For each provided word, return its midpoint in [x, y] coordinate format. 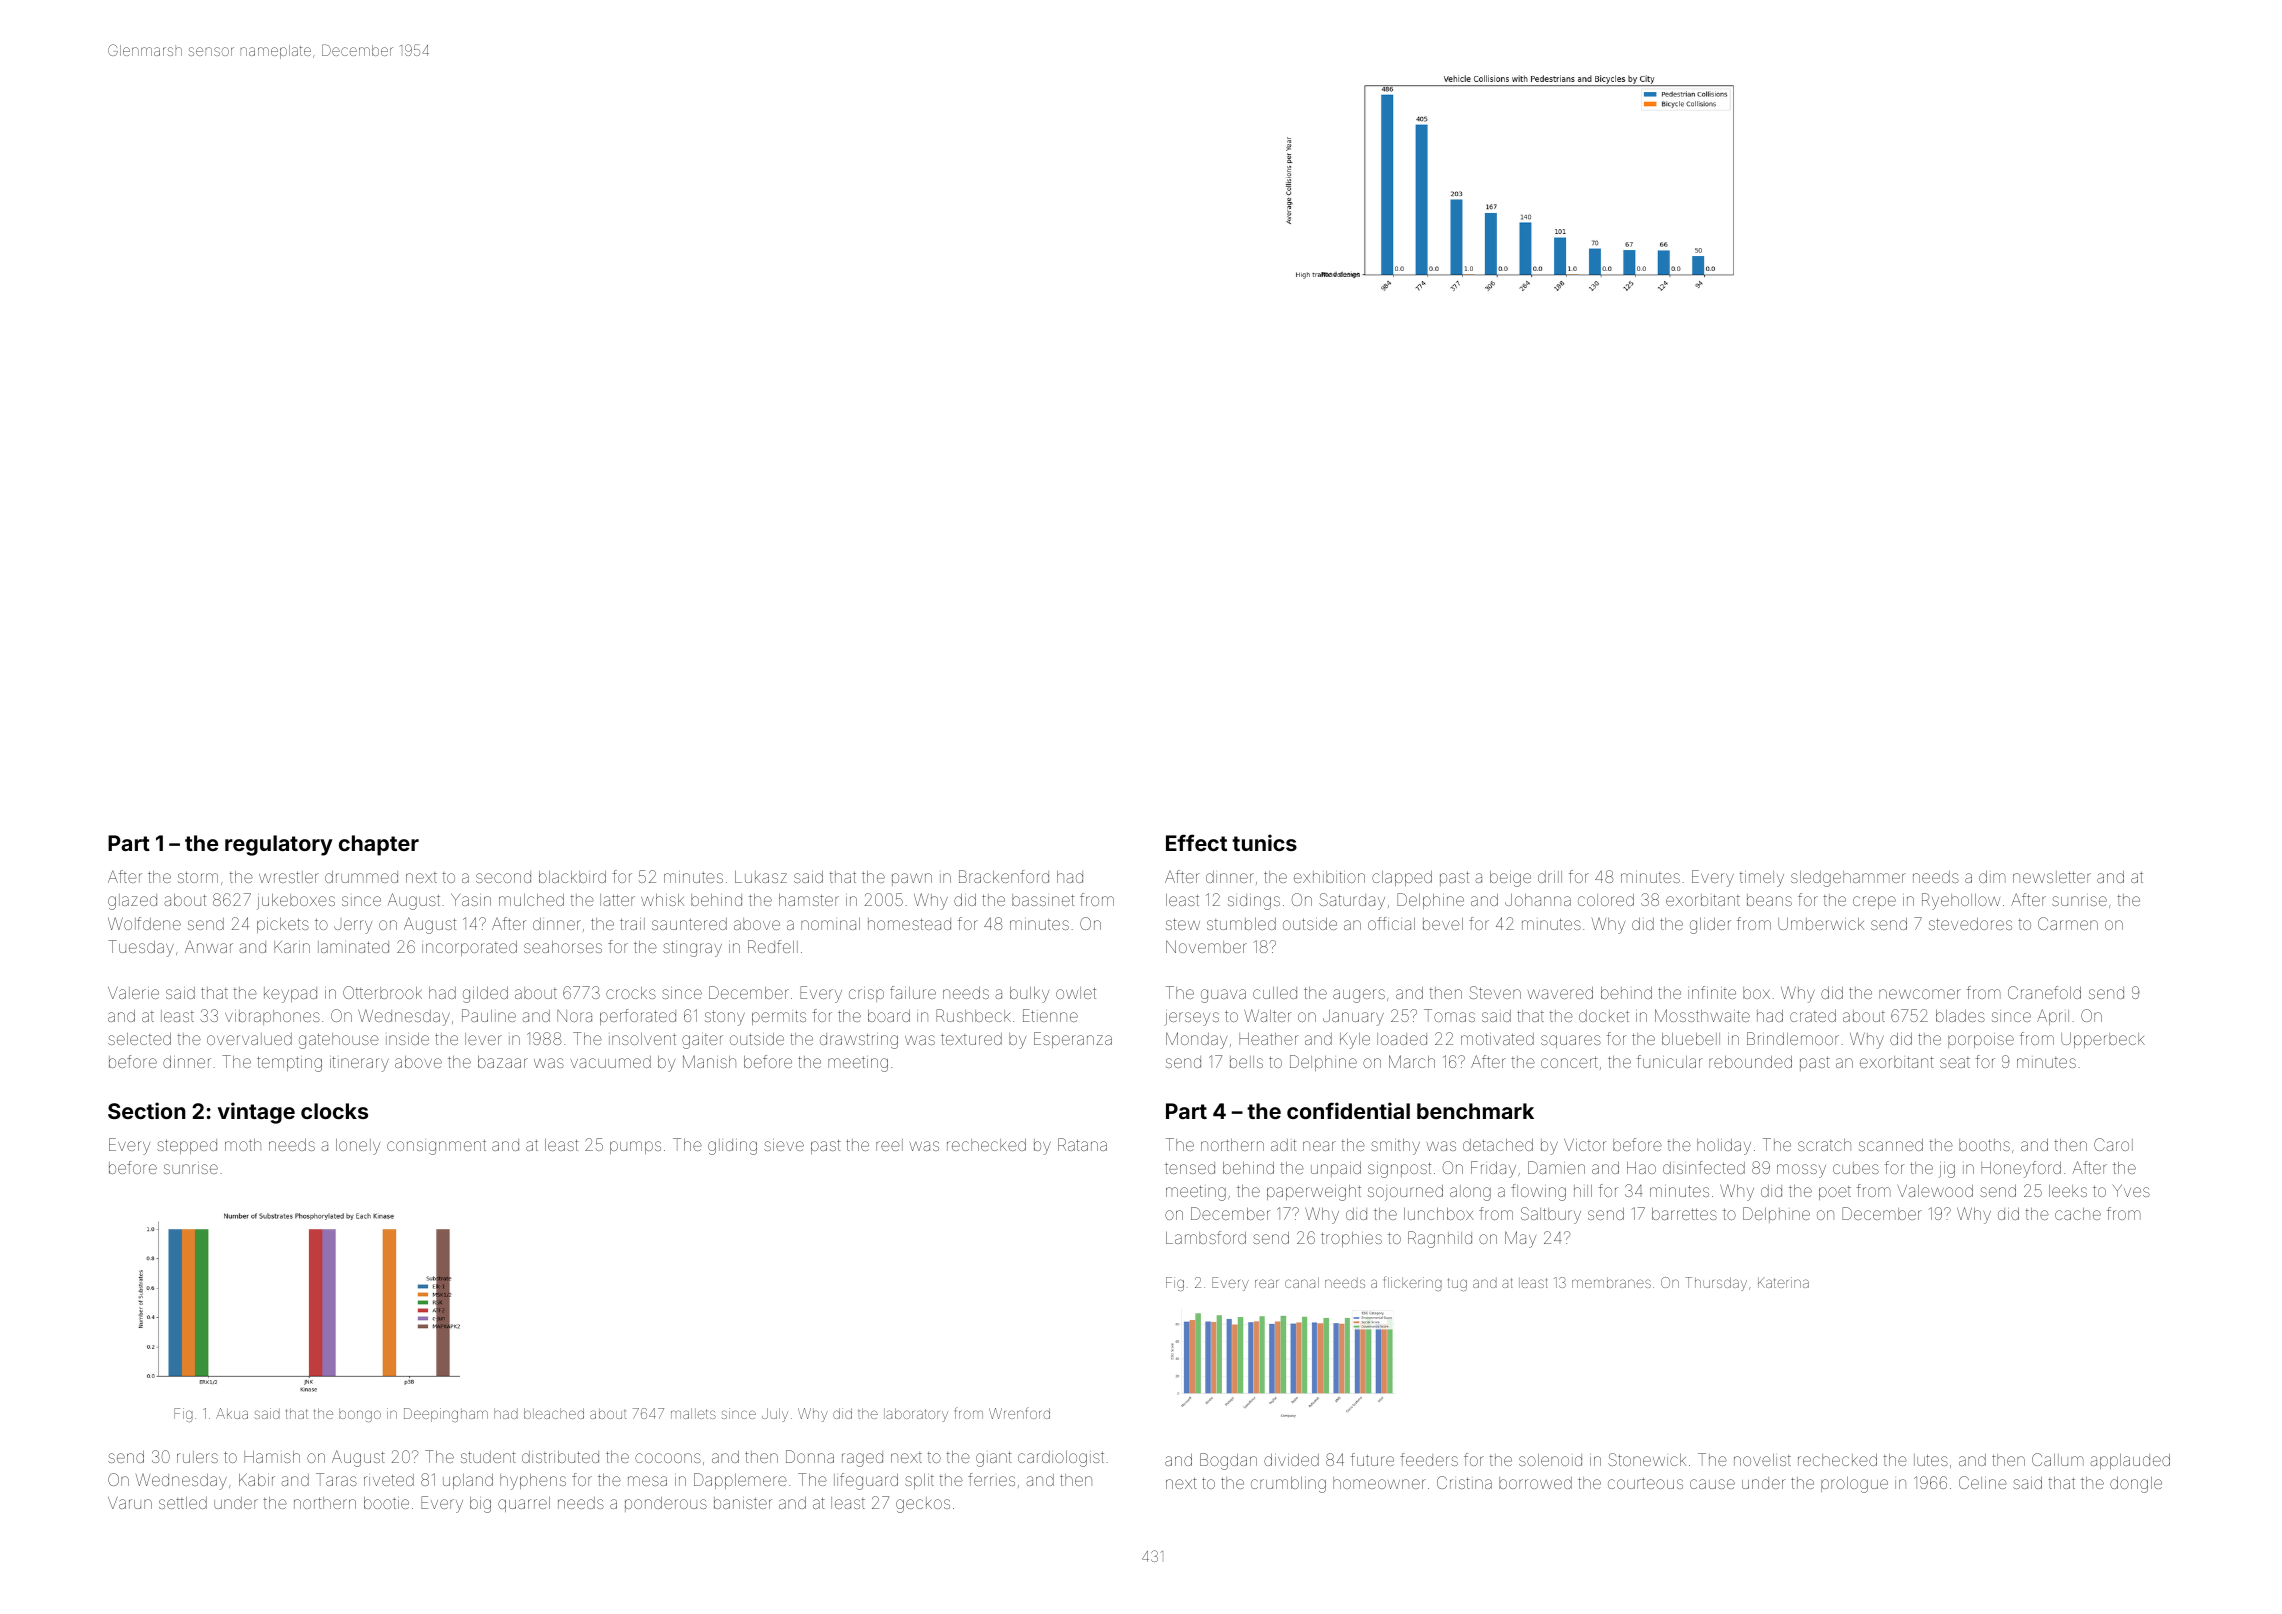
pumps [635, 1147]
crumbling [1288, 1485]
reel [889, 1145]
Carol [2113, 1144]
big [480, 1505]
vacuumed [610, 1062]
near [1319, 1146]
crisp [866, 994]
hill [1583, 1191]
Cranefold [2044, 992]
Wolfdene [144, 923]
